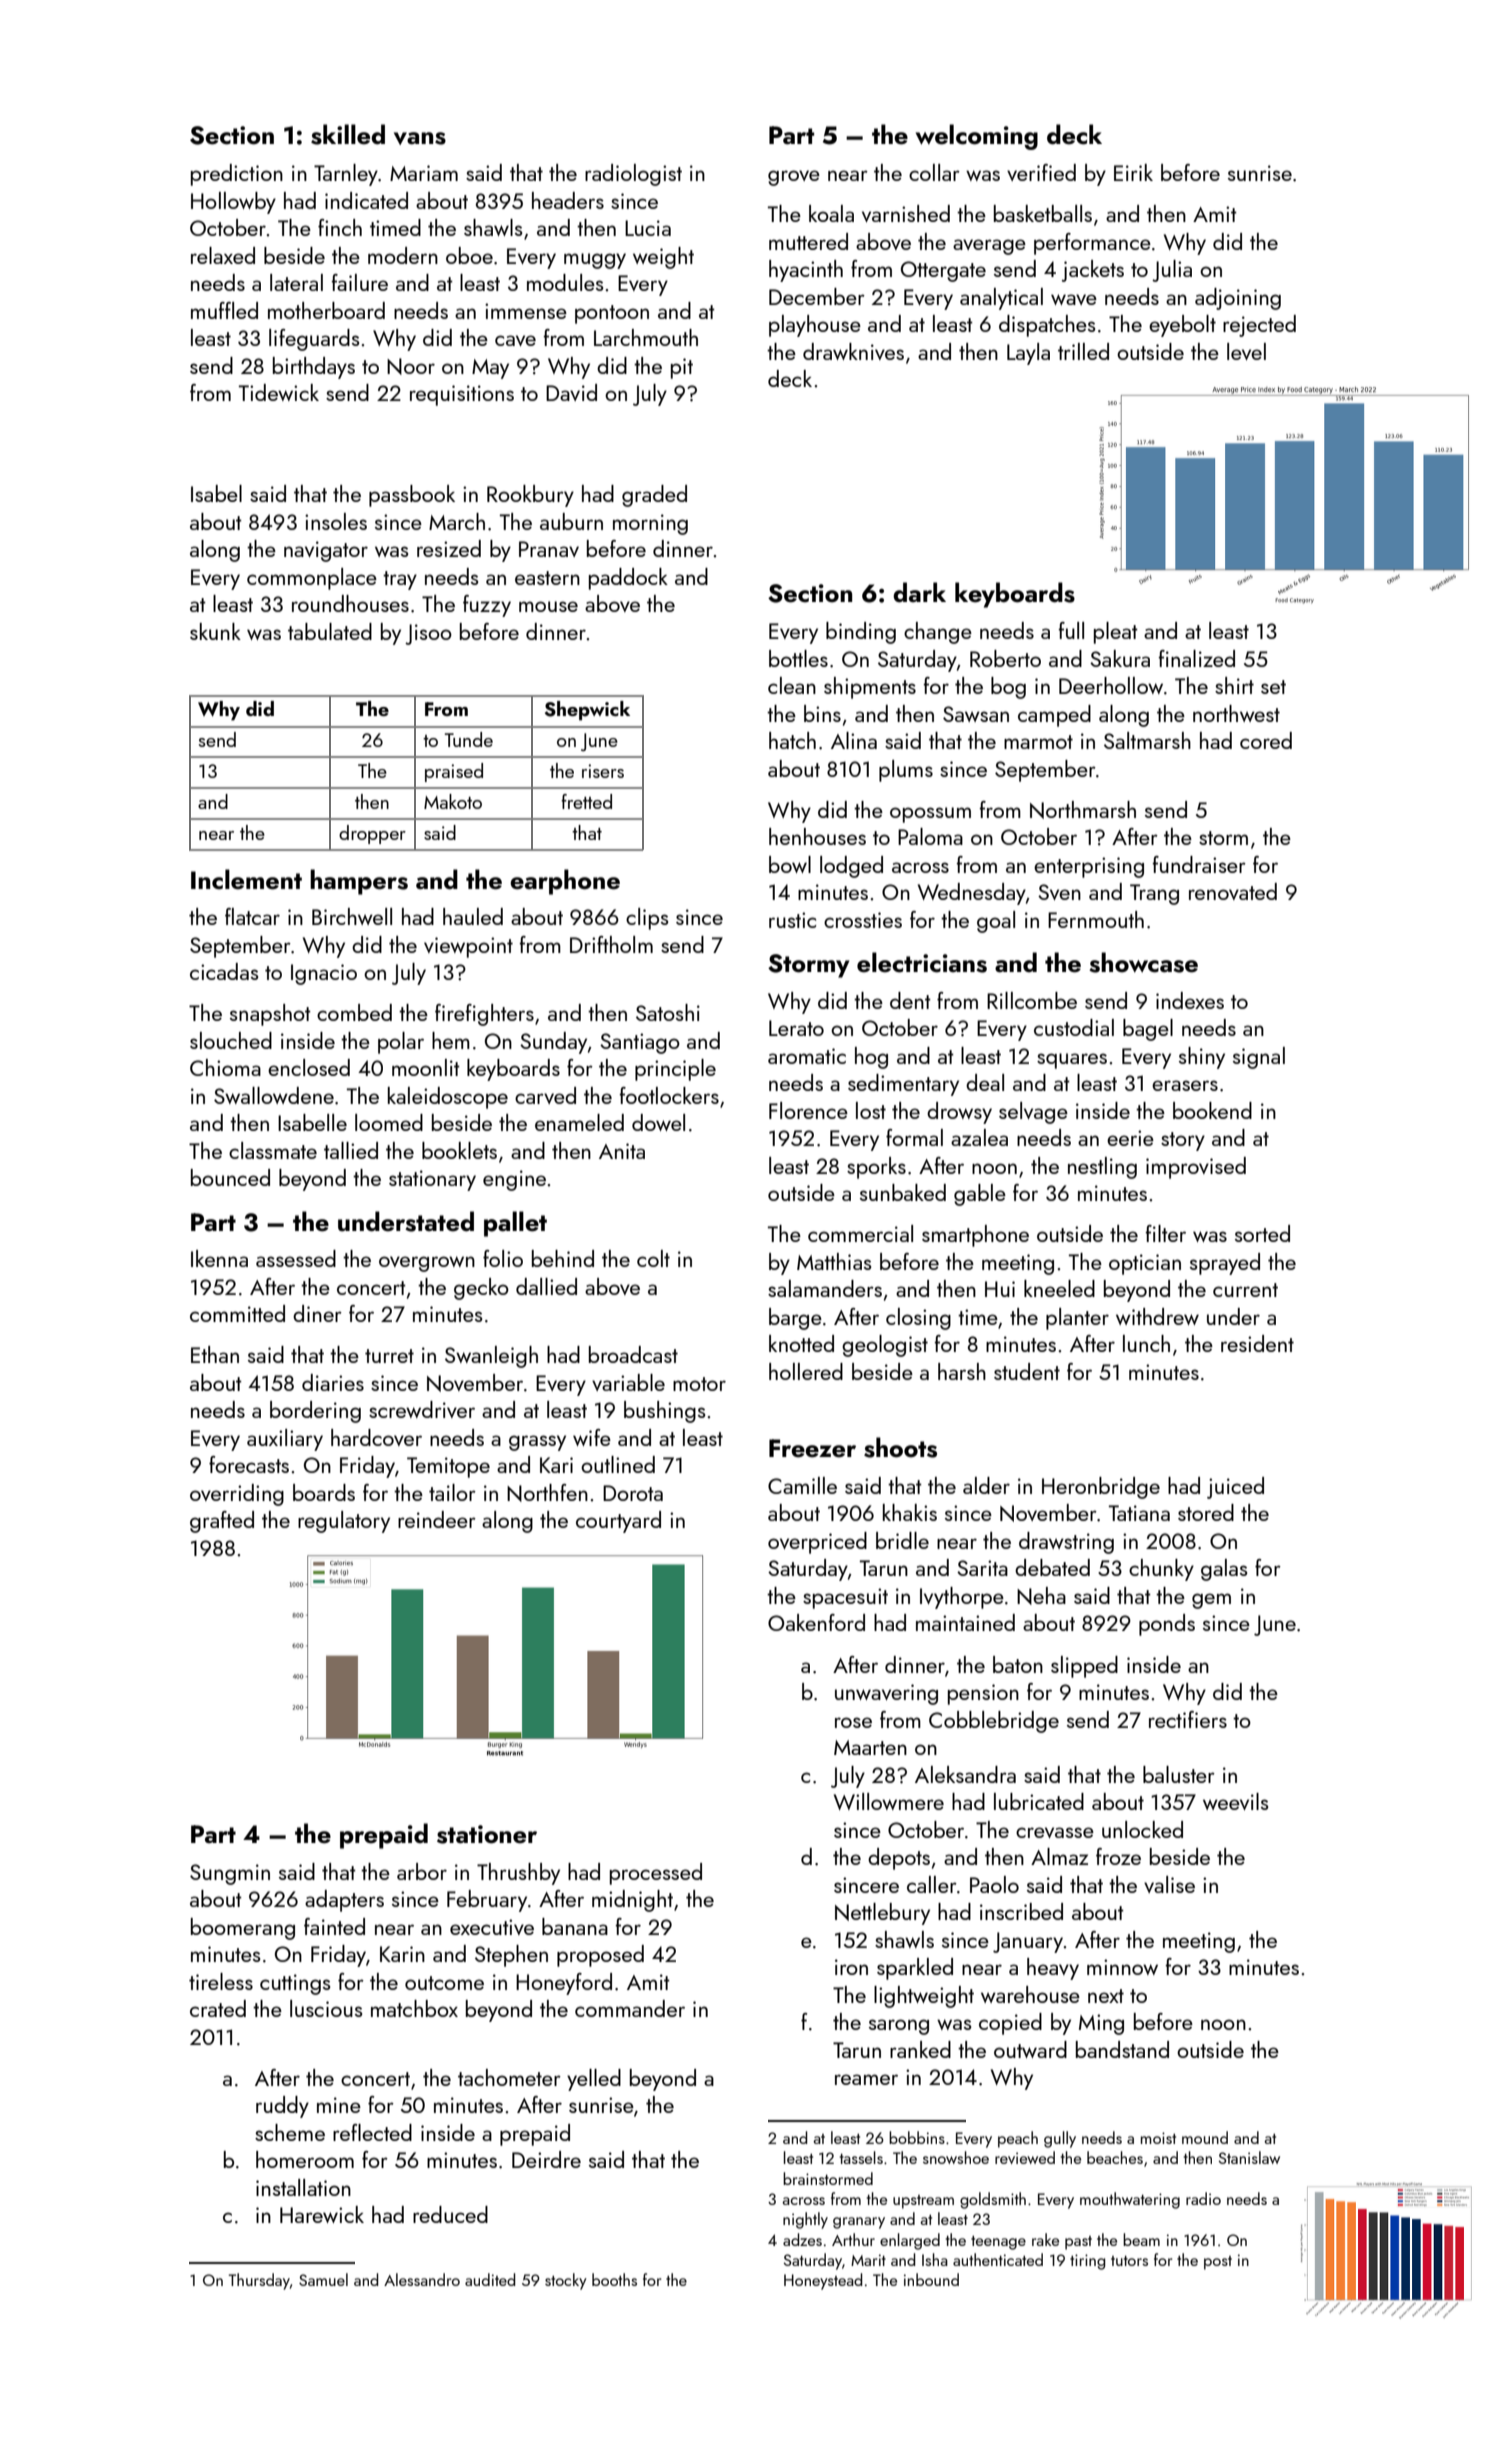  Describe the element at coordinates (802, 1485) in the screenshot. I see `Camille` at that location.
